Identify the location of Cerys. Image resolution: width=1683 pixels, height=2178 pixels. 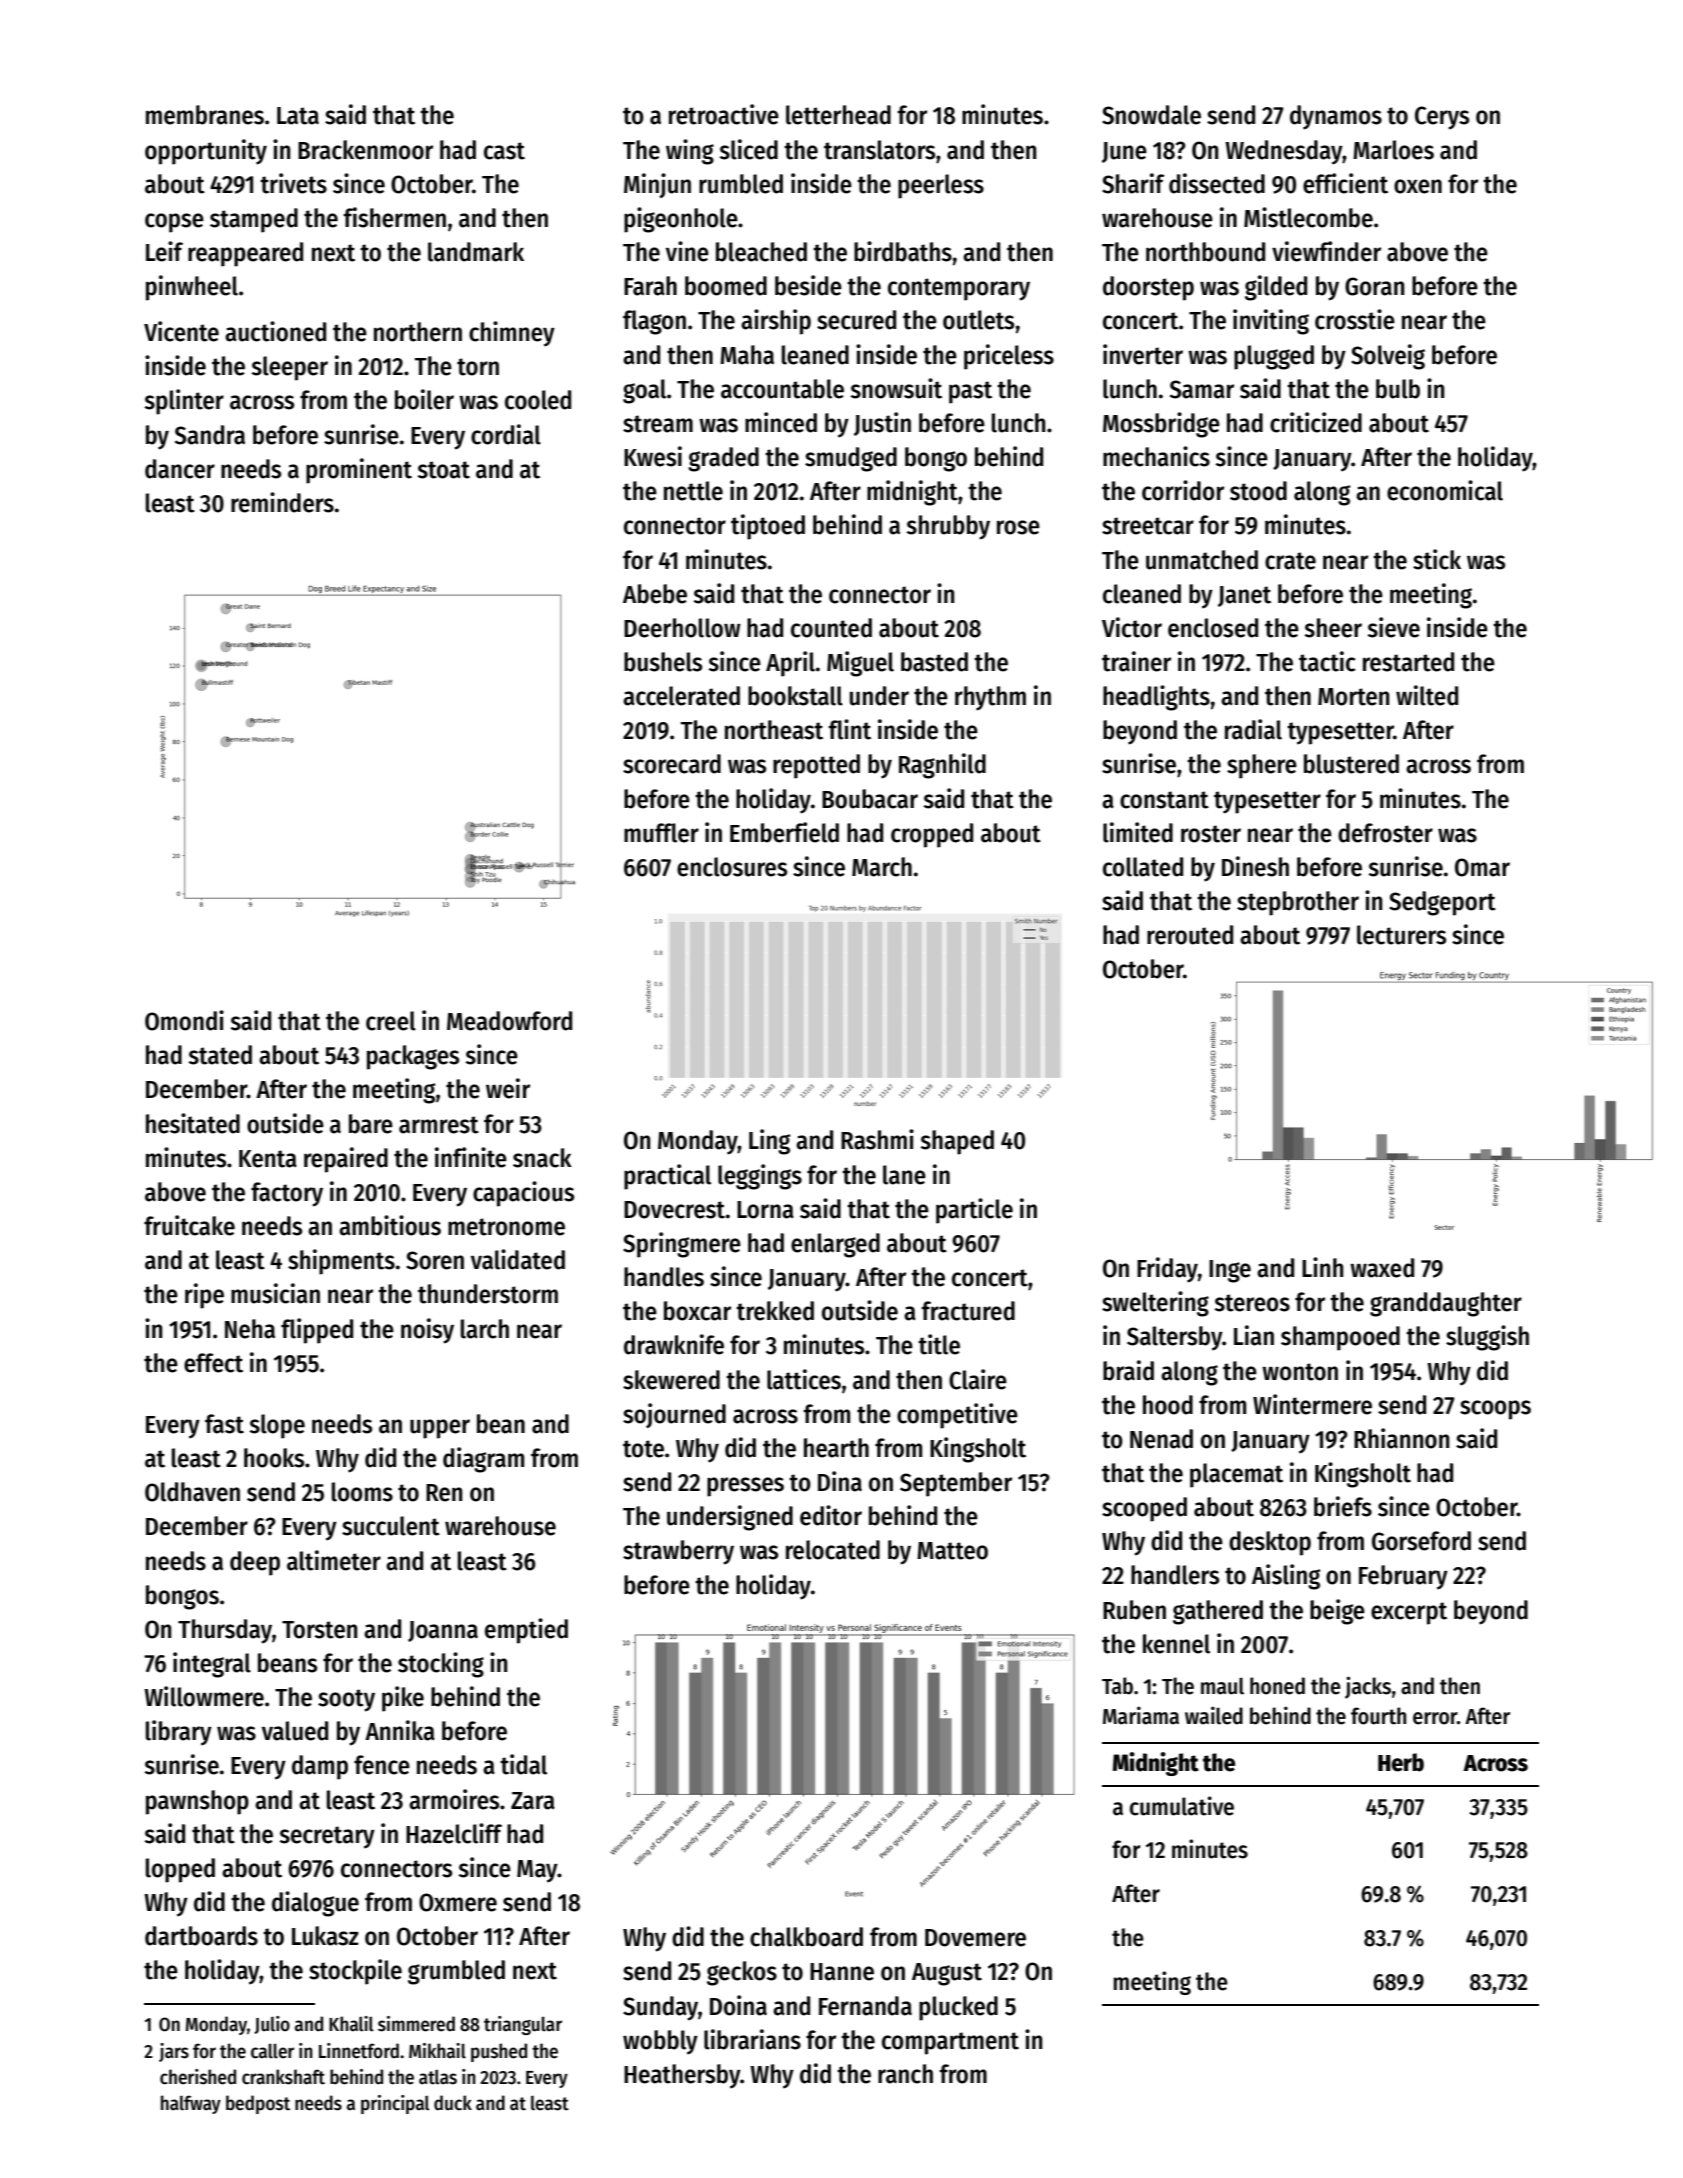
(1442, 118).
